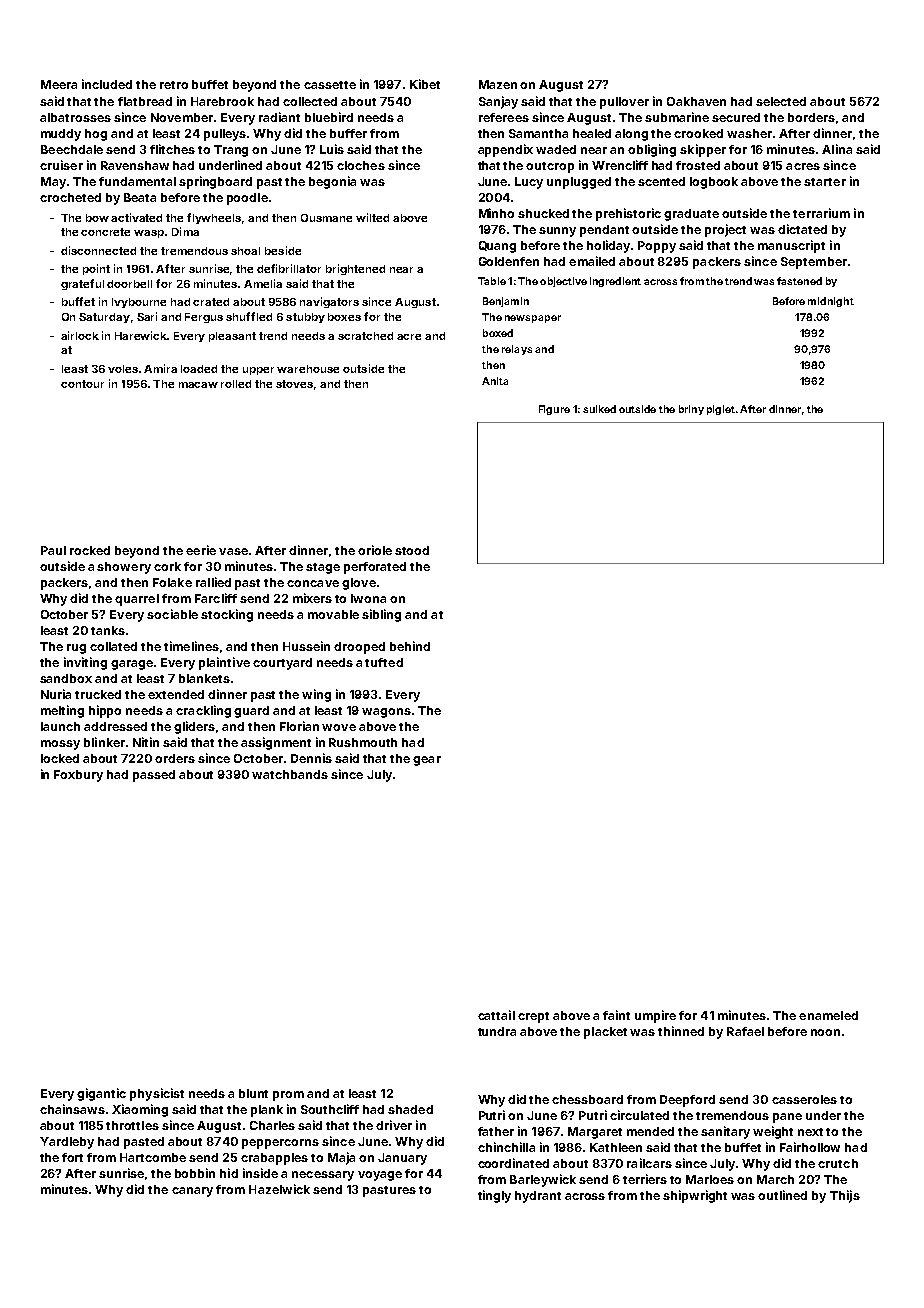  I want to click on stood, so click(412, 550).
